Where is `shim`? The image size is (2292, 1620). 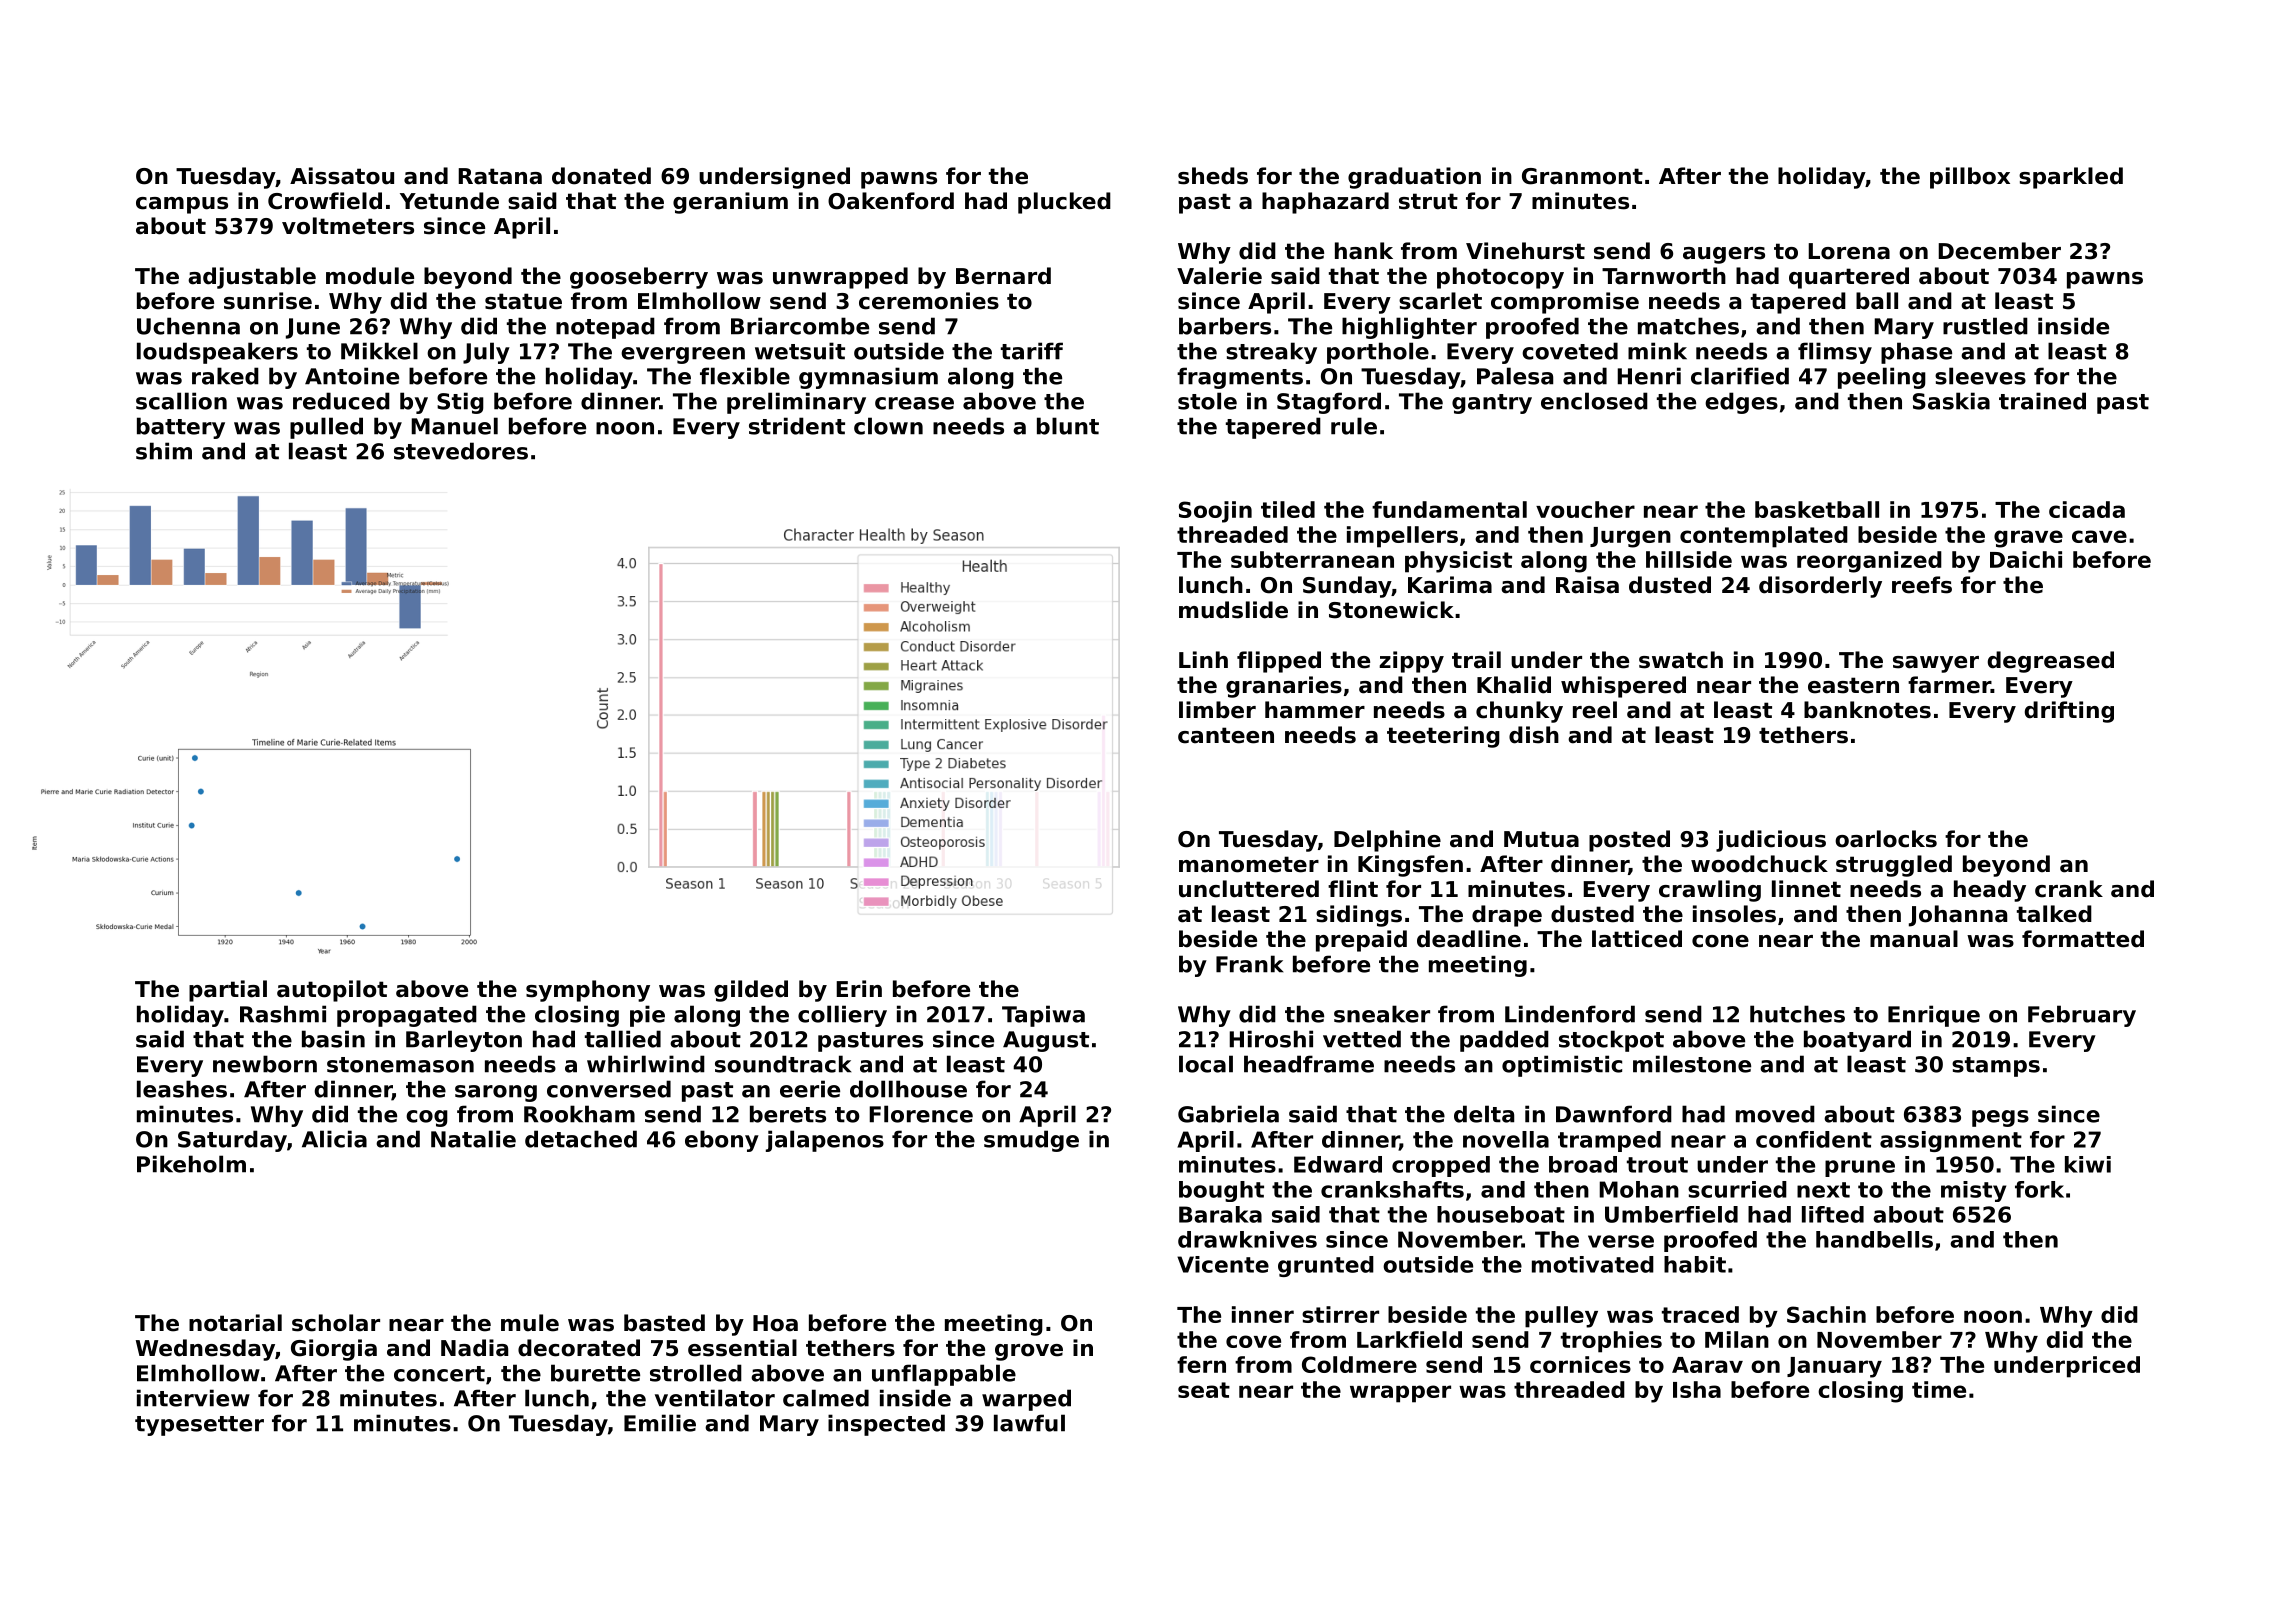
shim is located at coordinates (164, 451).
